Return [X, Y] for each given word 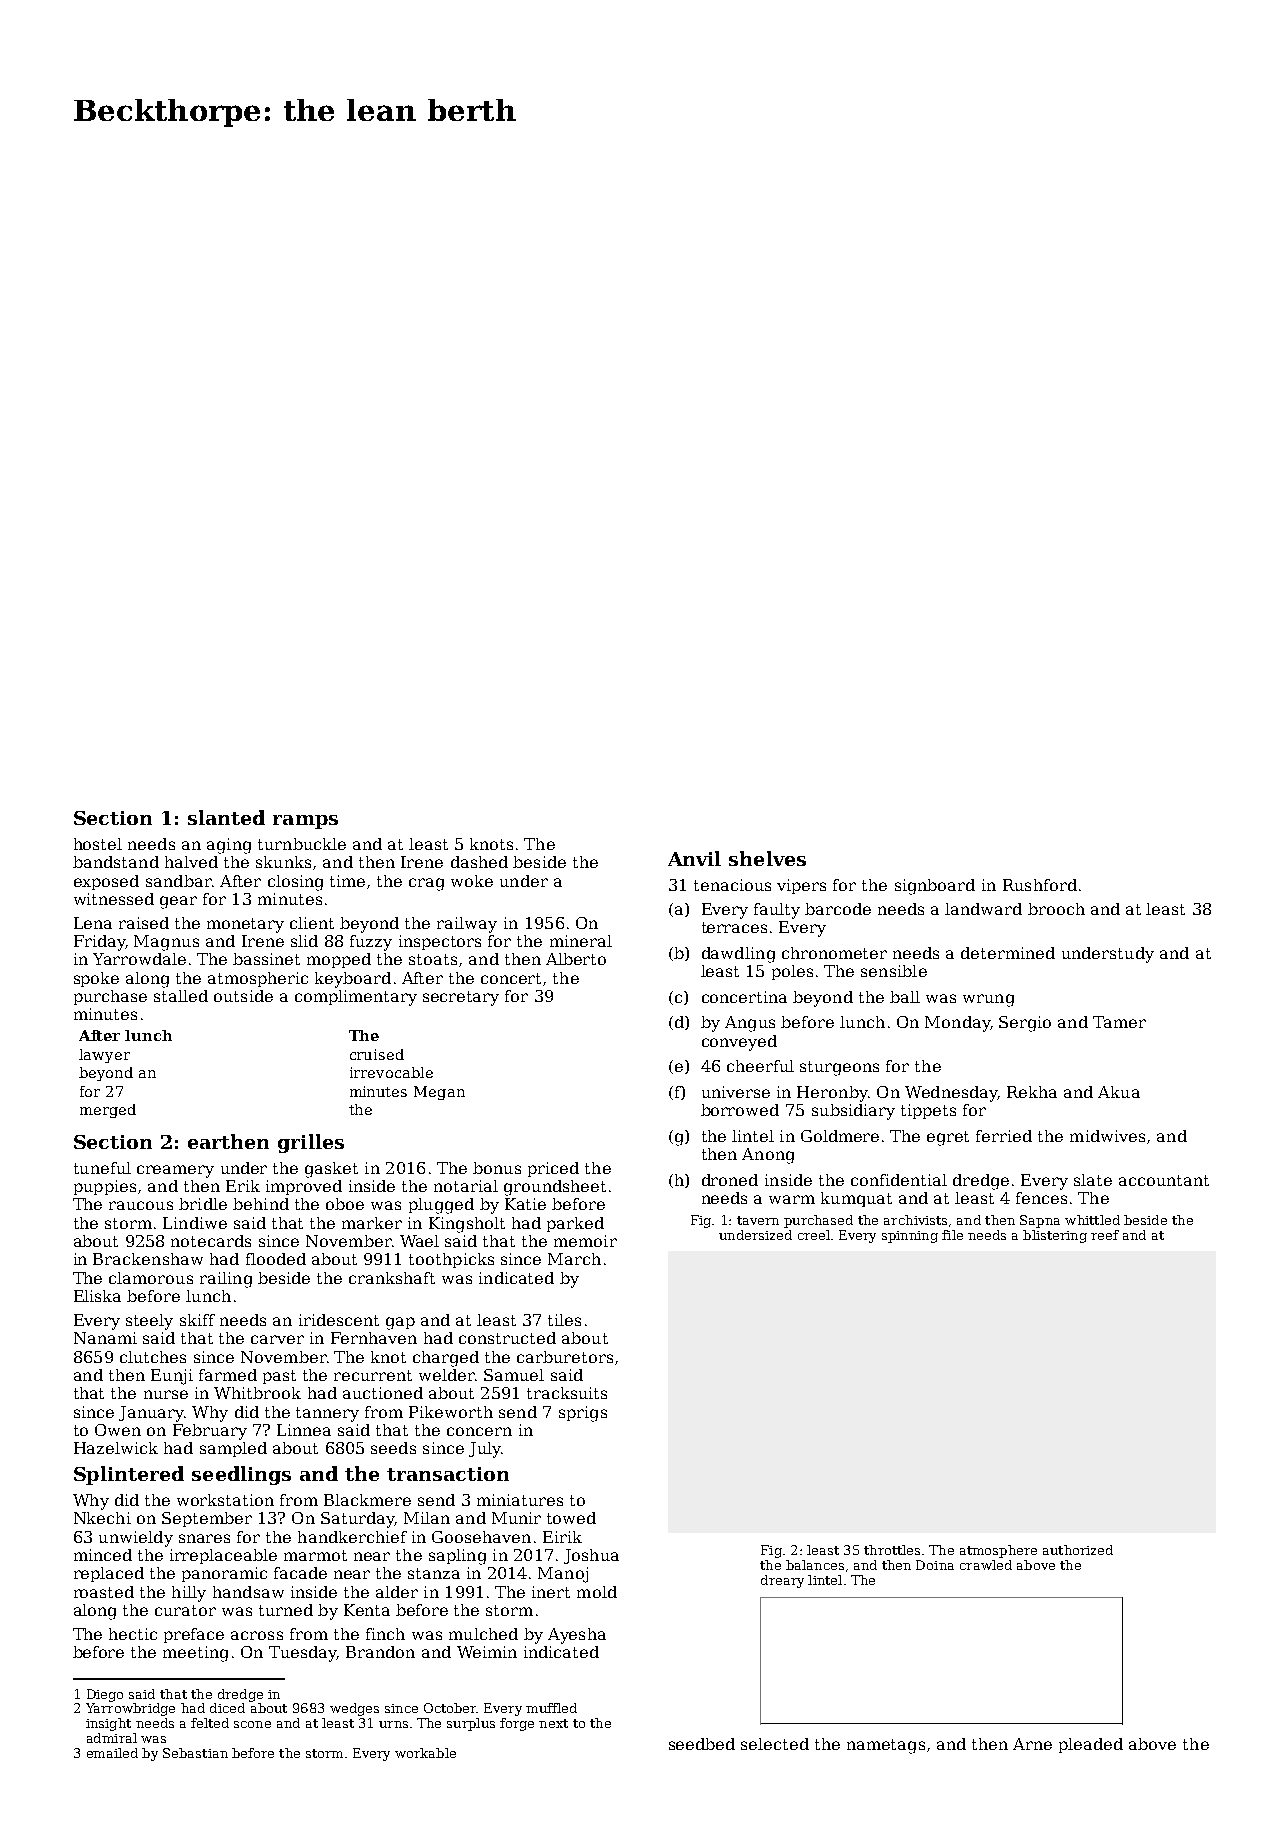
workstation [225, 1500]
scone [252, 1724]
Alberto [576, 959]
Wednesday [951, 1094]
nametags [886, 1746]
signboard [935, 887]
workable [425, 1753]
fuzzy [371, 943]
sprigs [583, 1414]
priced [553, 1169]
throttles [892, 1550]
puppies [105, 1187]
